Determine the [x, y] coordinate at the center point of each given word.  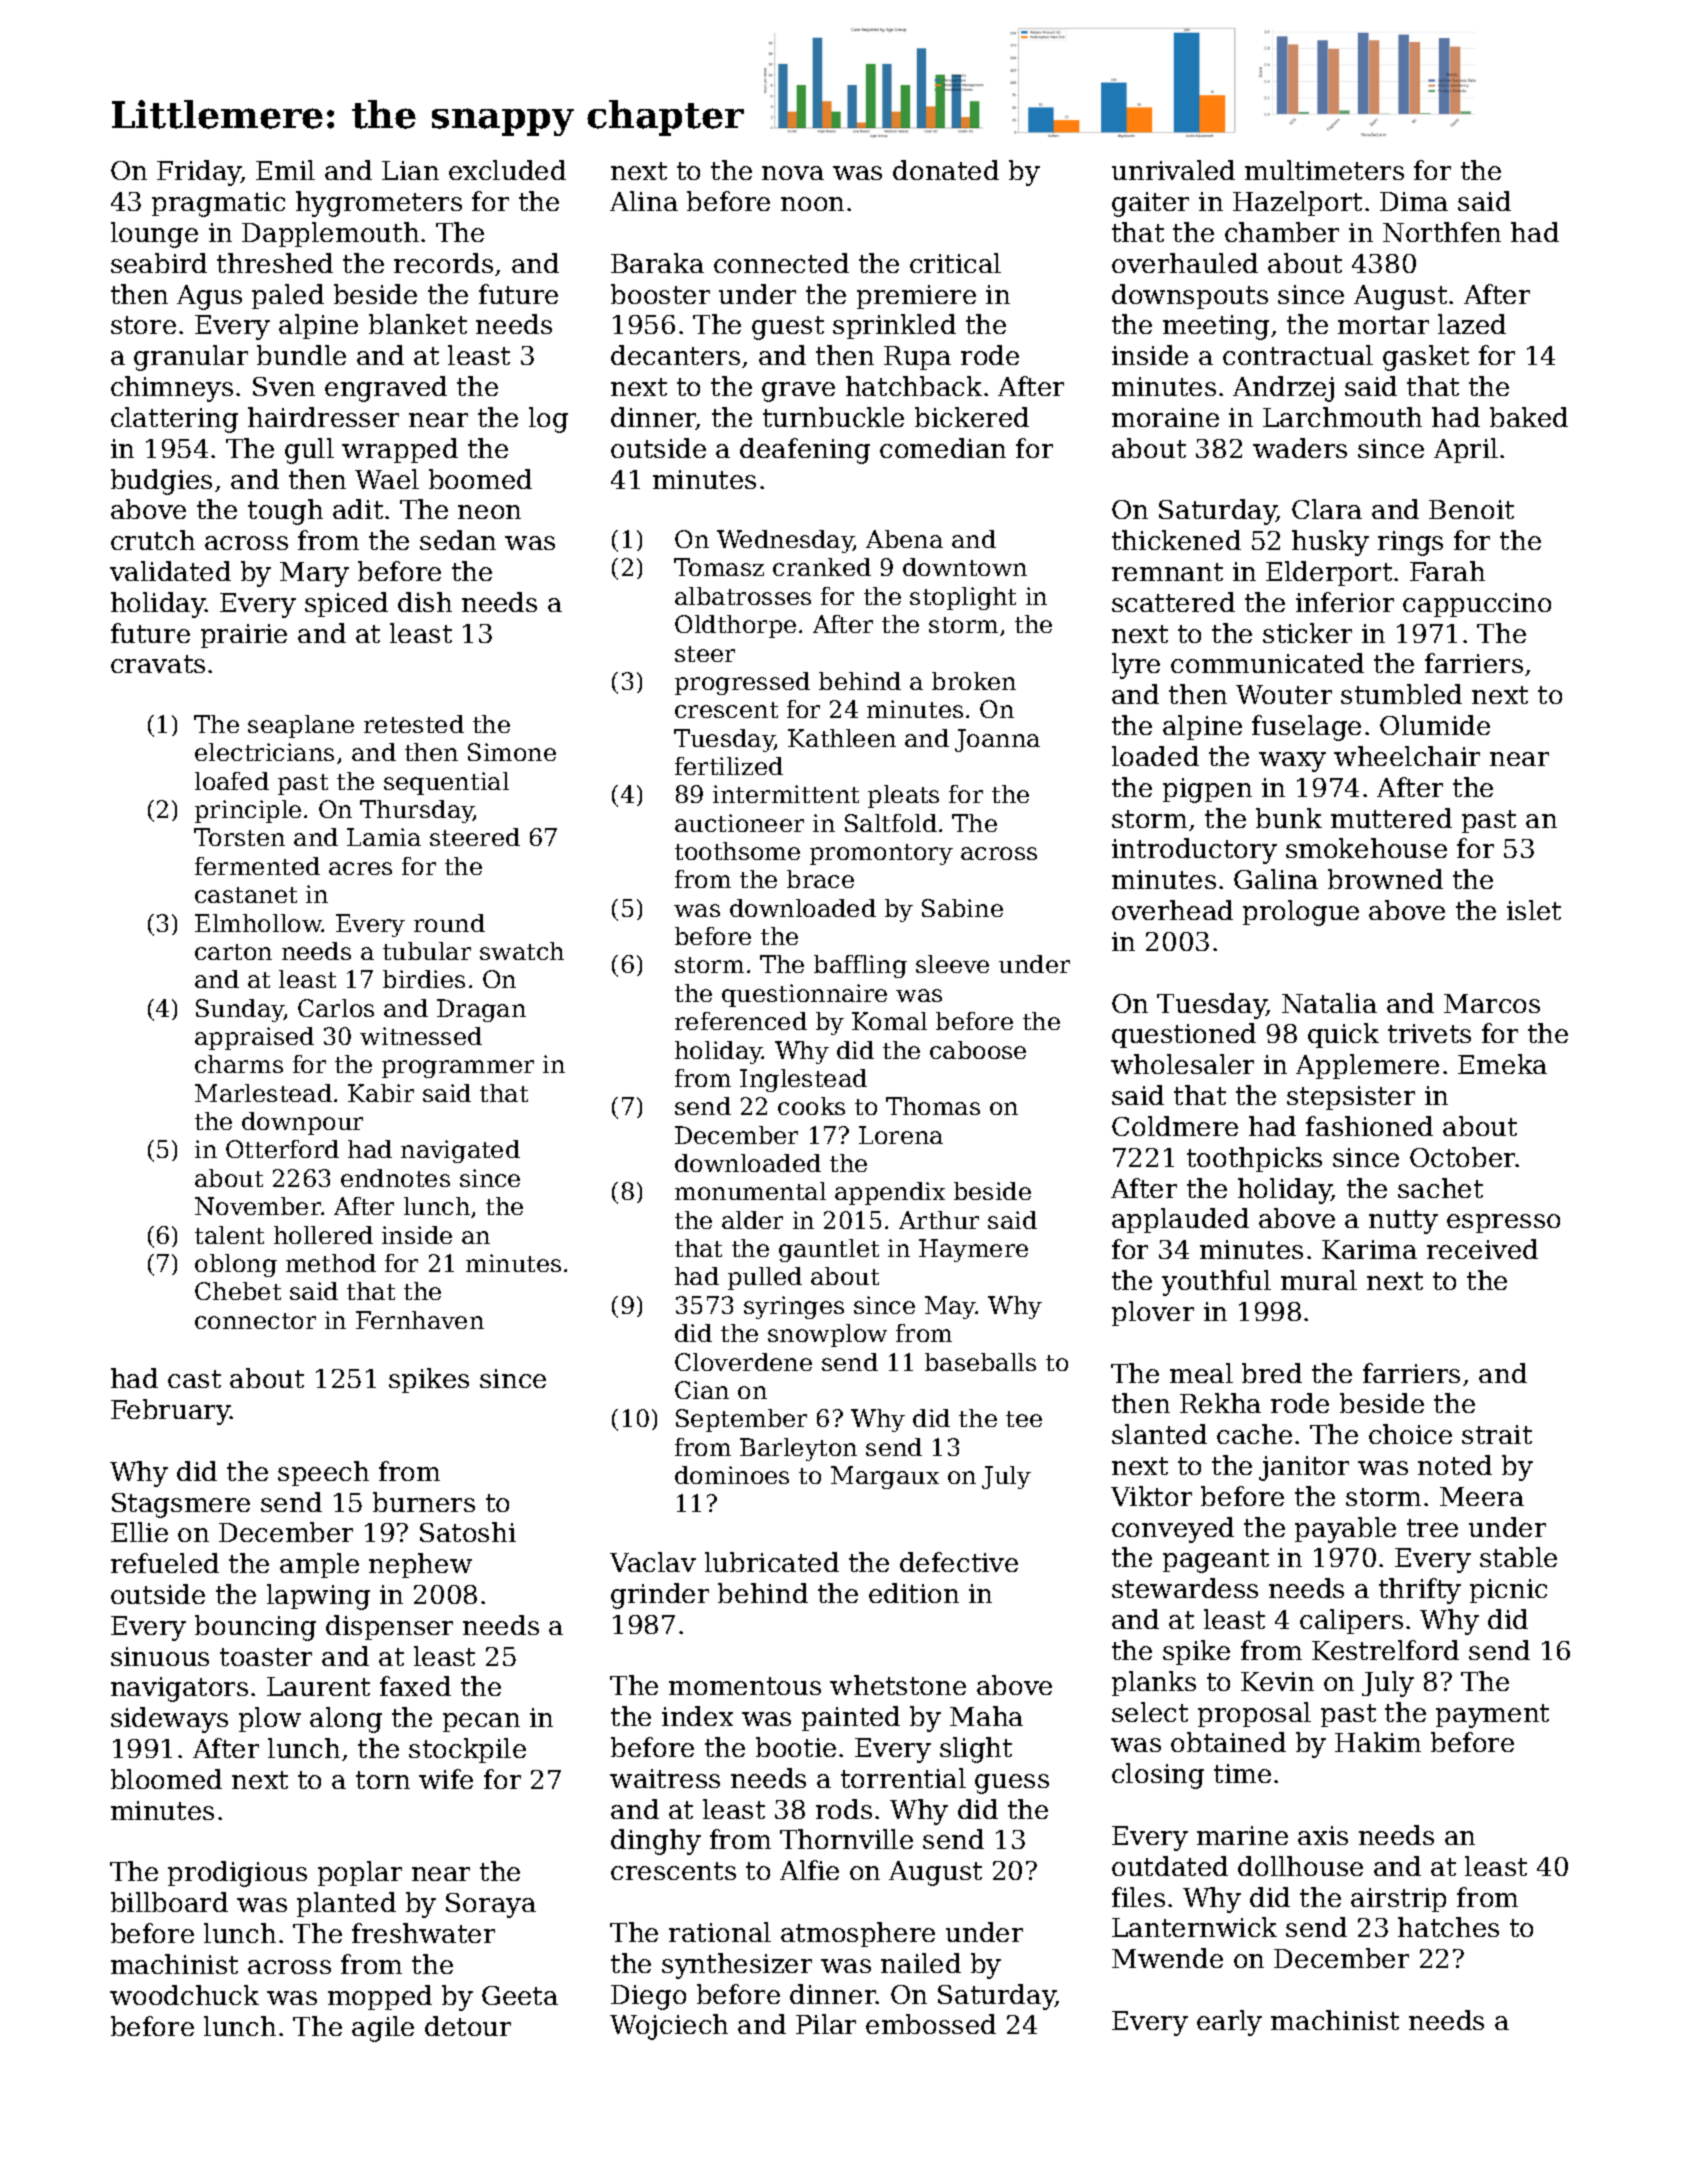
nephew [420, 1565]
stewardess [1185, 1588]
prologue [1301, 913]
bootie [796, 1747]
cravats [158, 664]
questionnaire [804, 995]
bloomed [166, 1779]
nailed [921, 1963]
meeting [1216, 327]
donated [946, 170]
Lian [410, 170]
